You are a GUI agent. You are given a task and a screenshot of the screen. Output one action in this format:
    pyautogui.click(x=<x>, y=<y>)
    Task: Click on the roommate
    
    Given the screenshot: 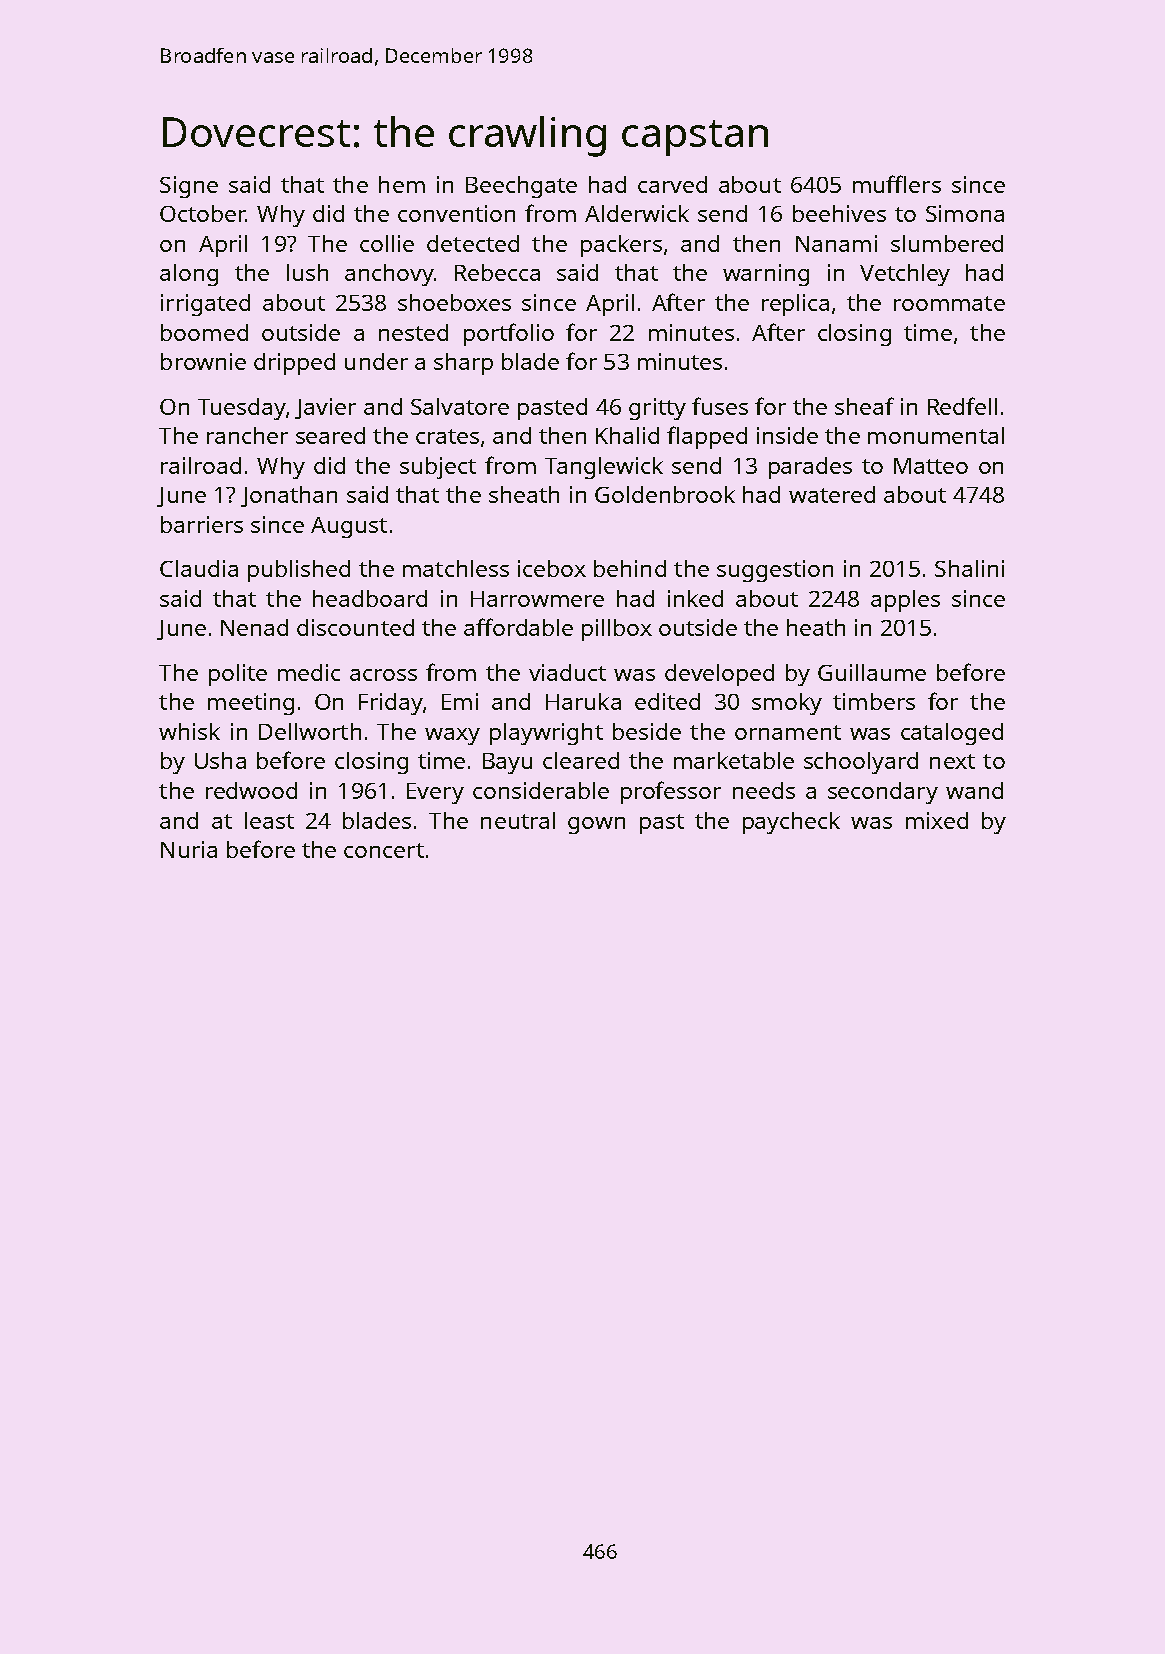 What is the action you would take?
    pyautogui.click(x=949, y=303)
